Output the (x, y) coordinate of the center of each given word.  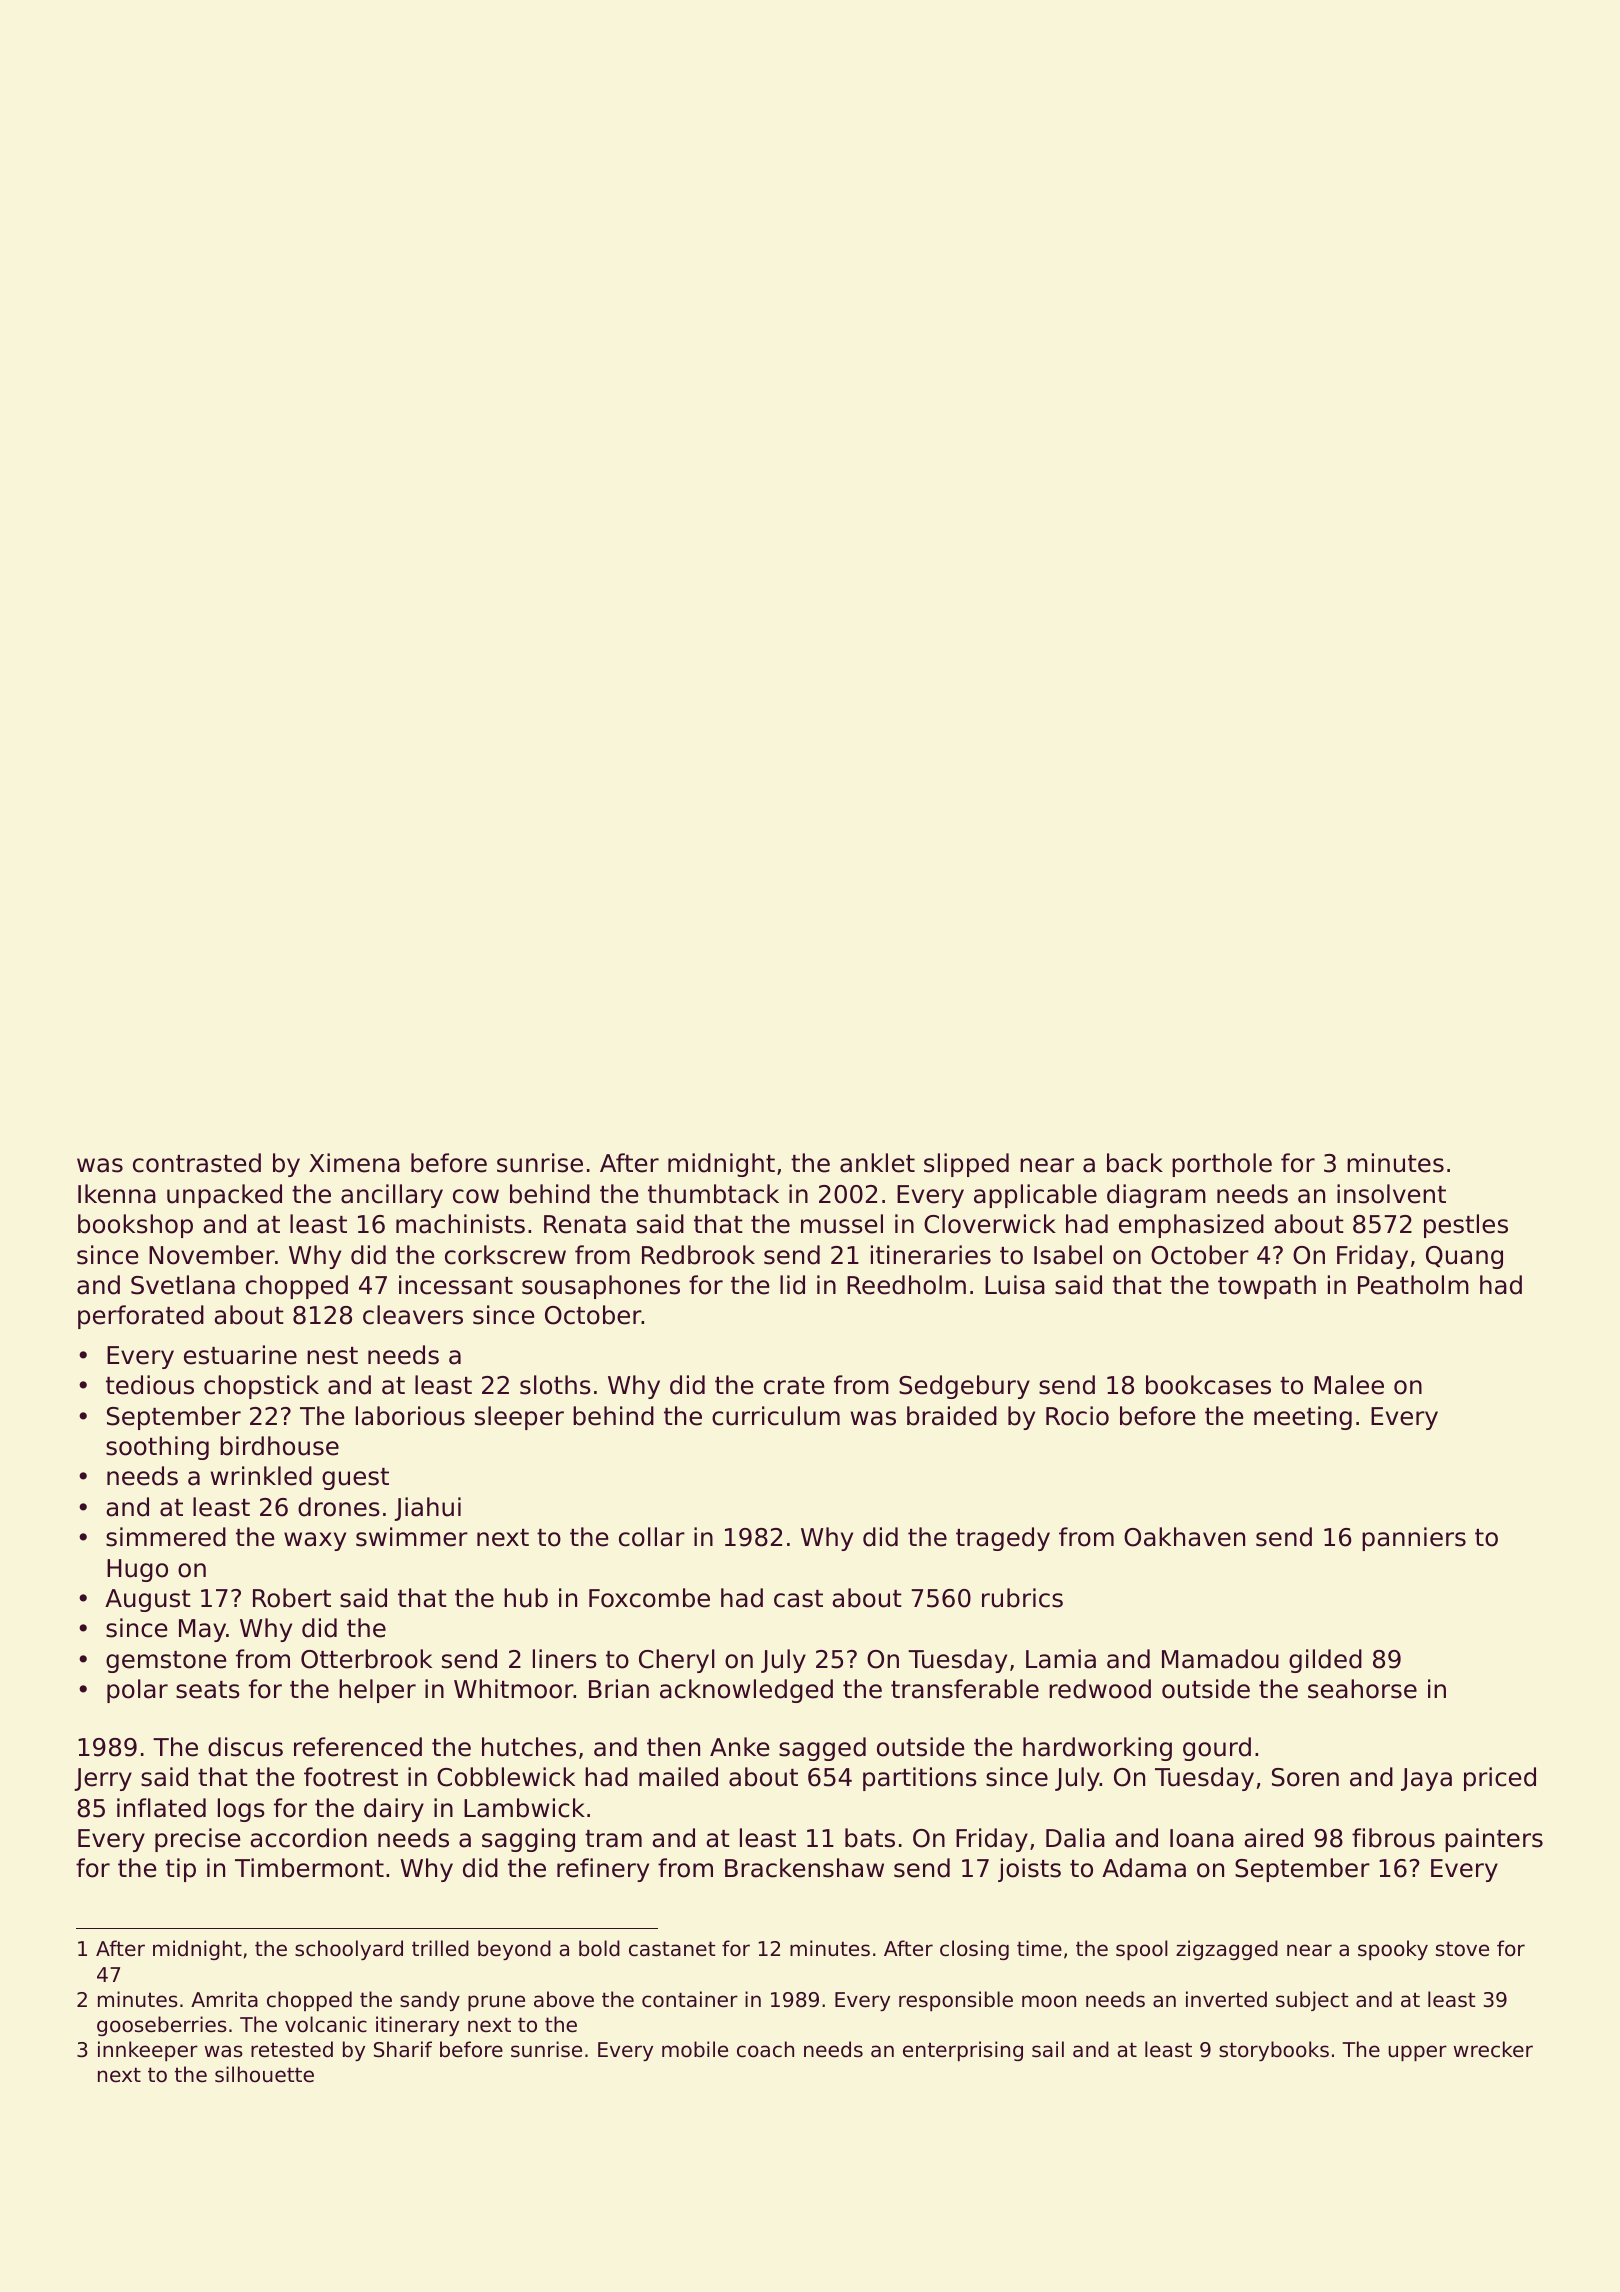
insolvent (1391, 1194)
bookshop (135, 1226)
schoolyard (349, 1950)
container (690, 1999)
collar (652, 1537)
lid (792, 1285)
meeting (1303, 1418)
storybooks (1274, 2051)
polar (137, 1691)
